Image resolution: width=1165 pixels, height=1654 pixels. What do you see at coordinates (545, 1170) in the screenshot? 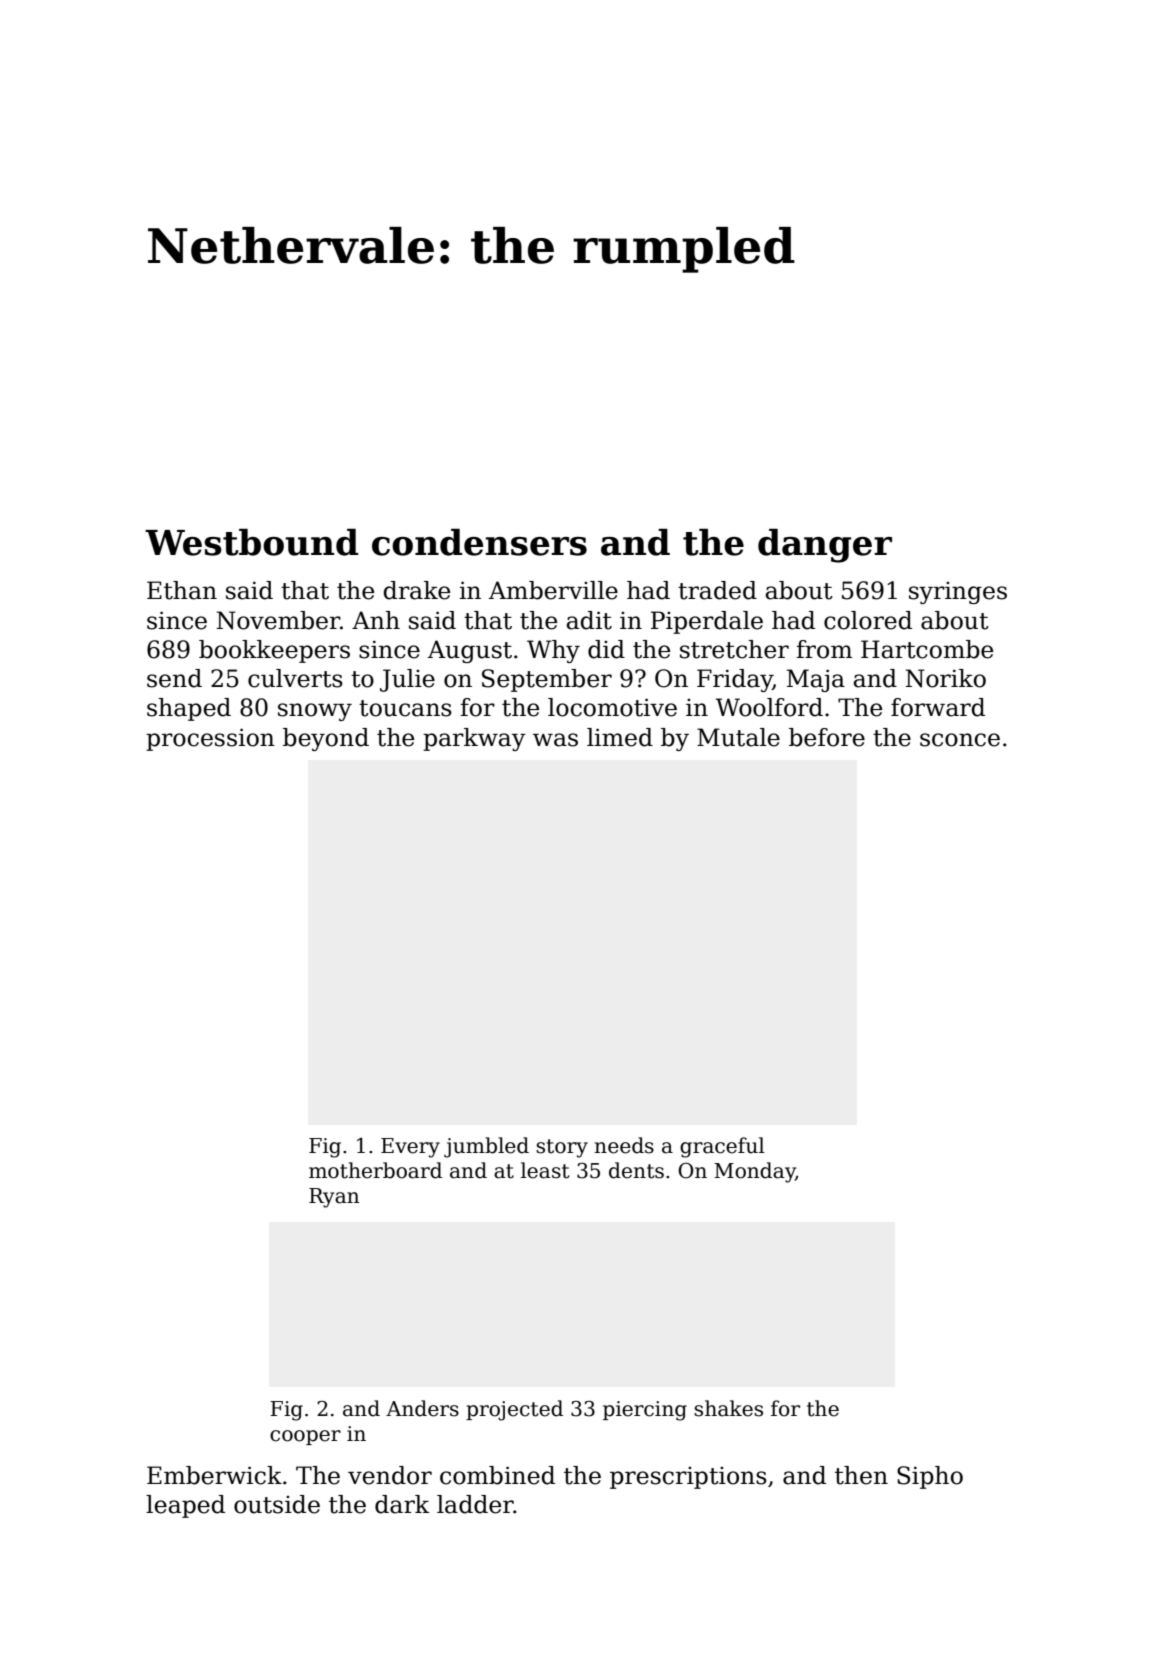
I see `least` at bounding box center [545, 1170].
